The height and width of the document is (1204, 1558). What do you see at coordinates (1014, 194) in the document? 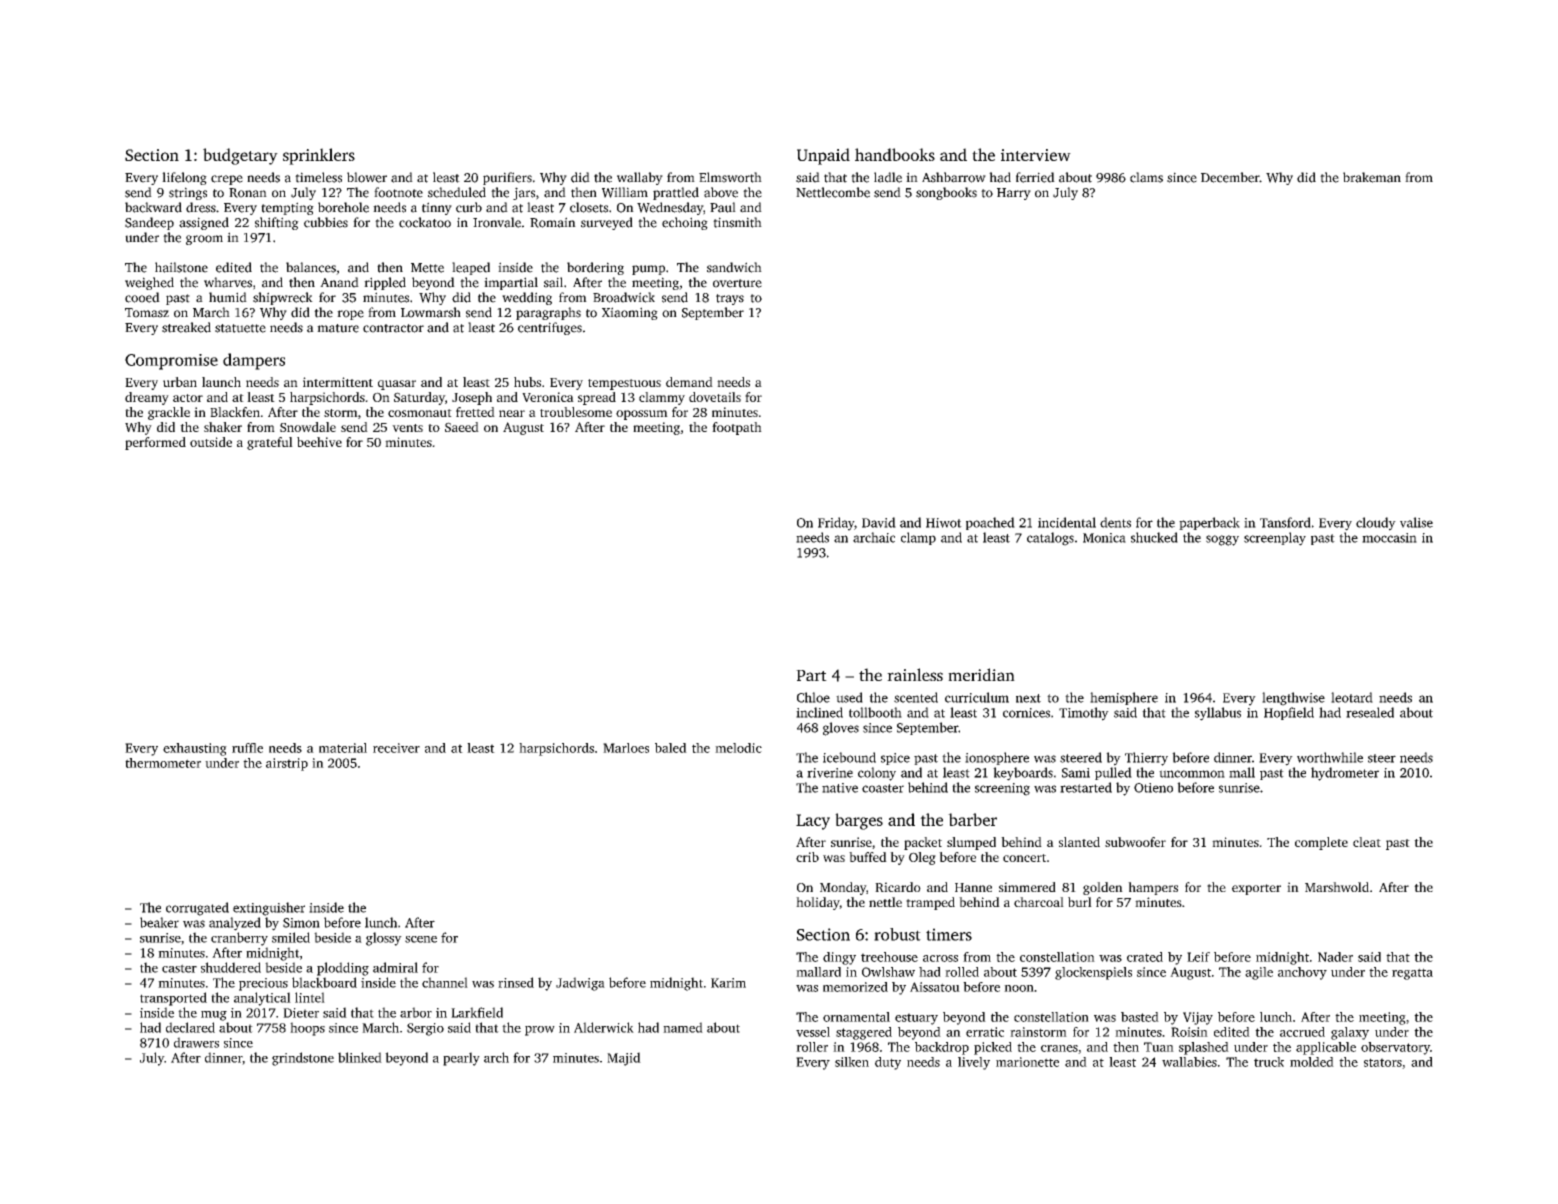
I see `Harry` at bounding box center [1014, 194].
